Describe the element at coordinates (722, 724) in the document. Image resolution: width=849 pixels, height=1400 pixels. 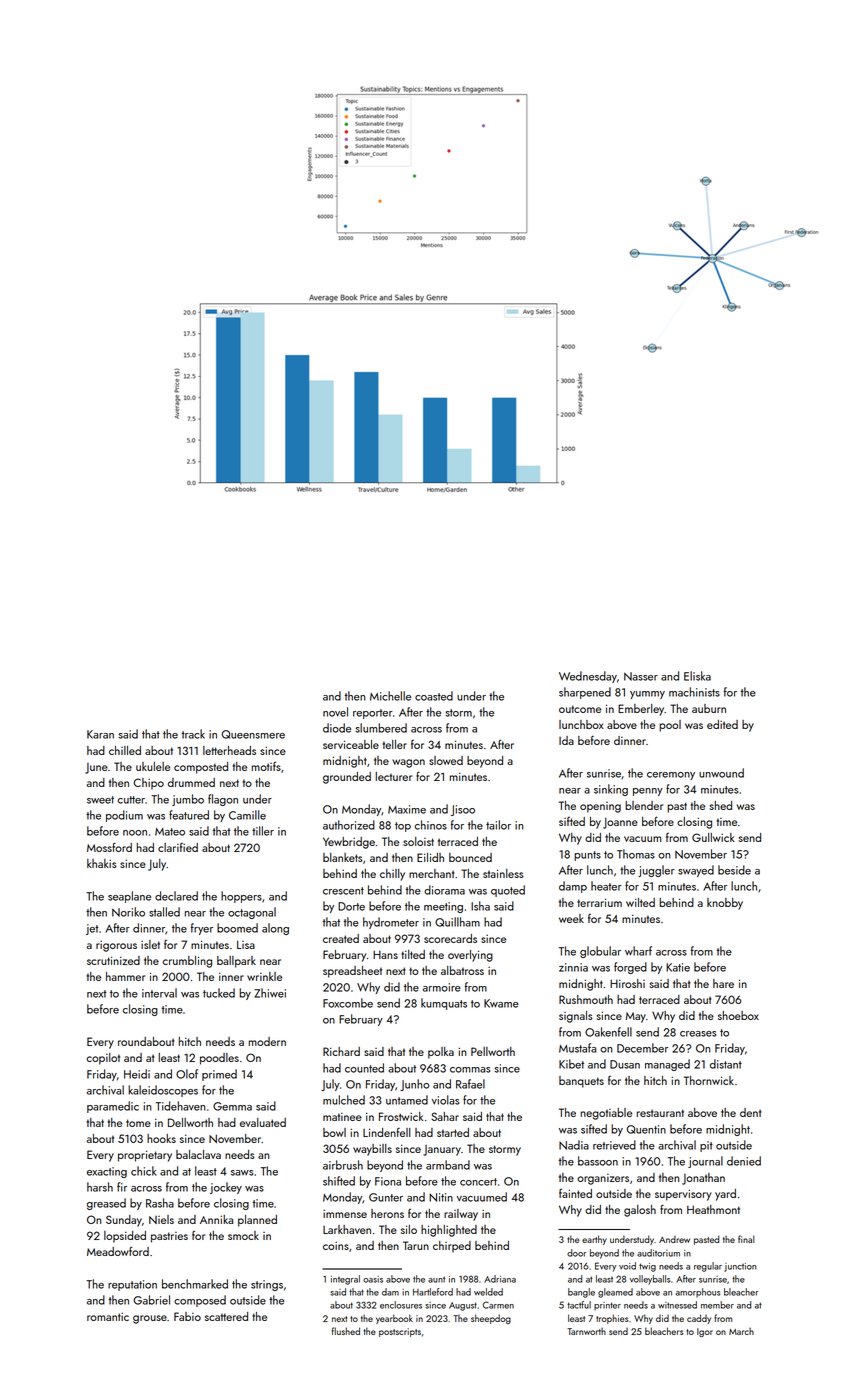
I see `edited` at that location.
